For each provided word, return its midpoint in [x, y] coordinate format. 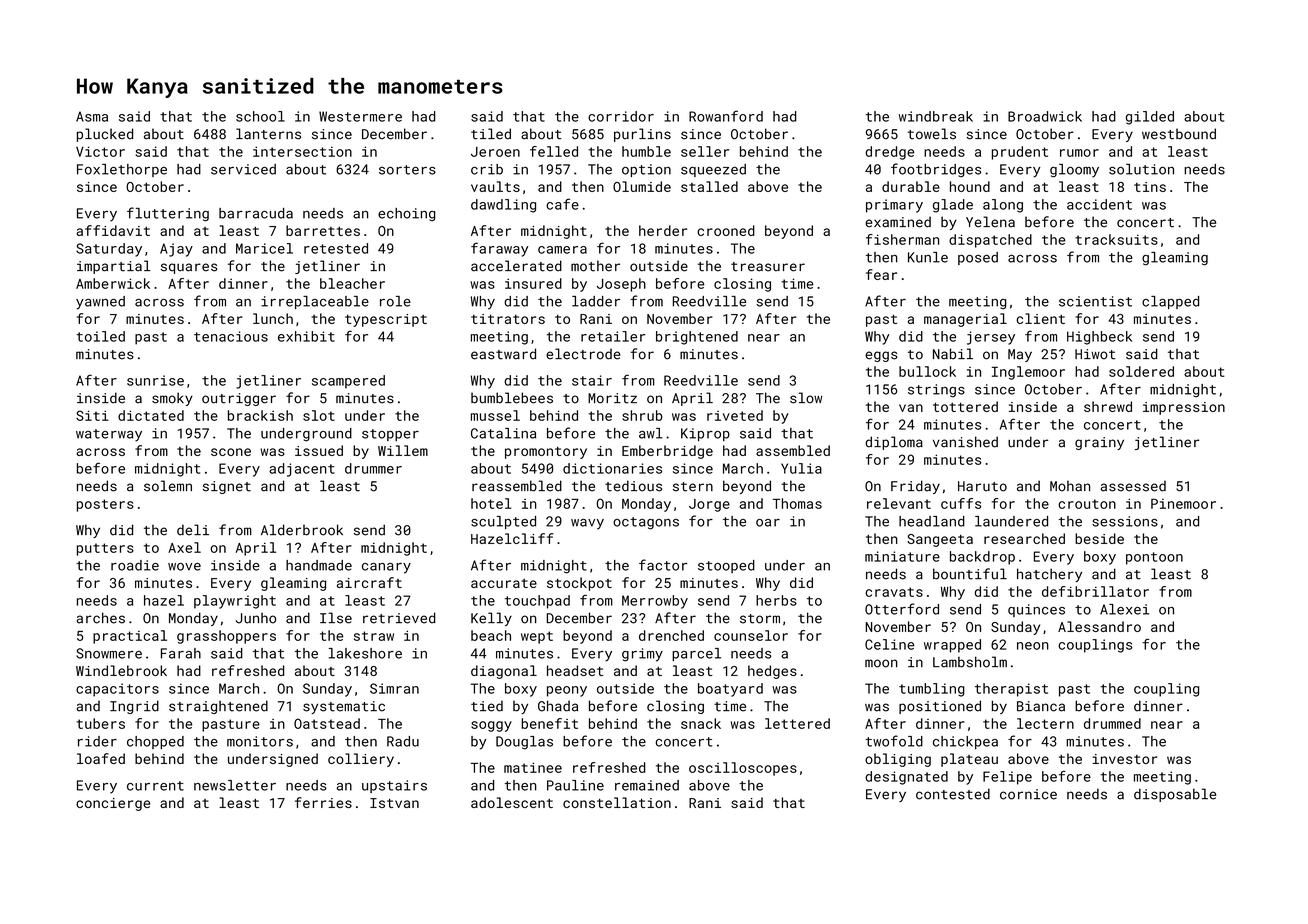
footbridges [936, 170]
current [155, 786]
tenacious [231, 336]
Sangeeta [940, 540]
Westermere [360, 116]
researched [1024, 538]
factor [663, 565]
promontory [546, 453]
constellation [617, 802]
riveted [735, 415]
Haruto [982, 486]
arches [100, 618]
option [646, 170]
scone [231, 452]
